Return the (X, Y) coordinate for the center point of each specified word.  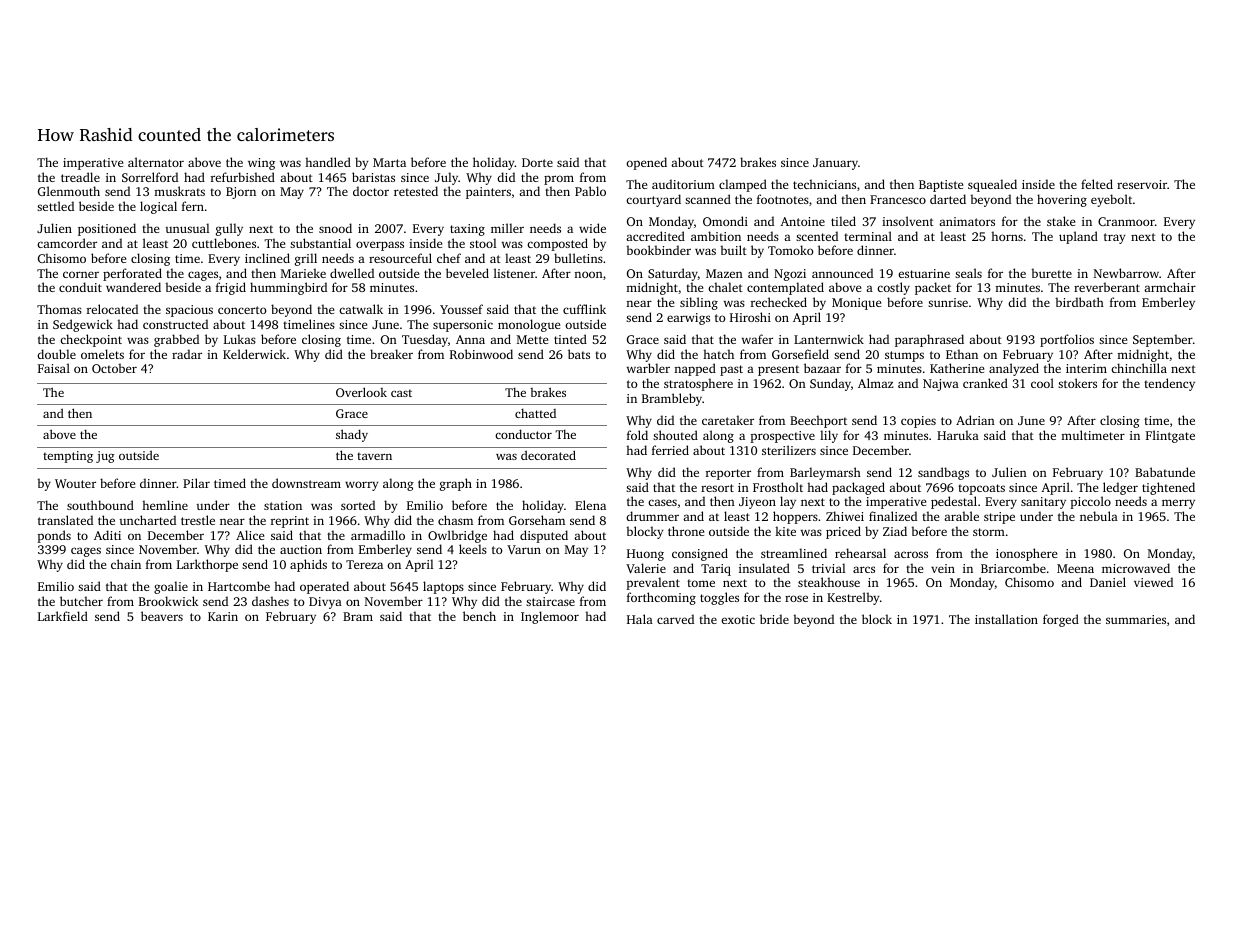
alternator (156, 162)
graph (456, 484)
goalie (171, 587)
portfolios (1067, 340)
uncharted (148, 520)
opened (646, 163)
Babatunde (1165, 472)
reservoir (1142, 184)
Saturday (673, 274)
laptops (443, 587)
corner (81, 274)
